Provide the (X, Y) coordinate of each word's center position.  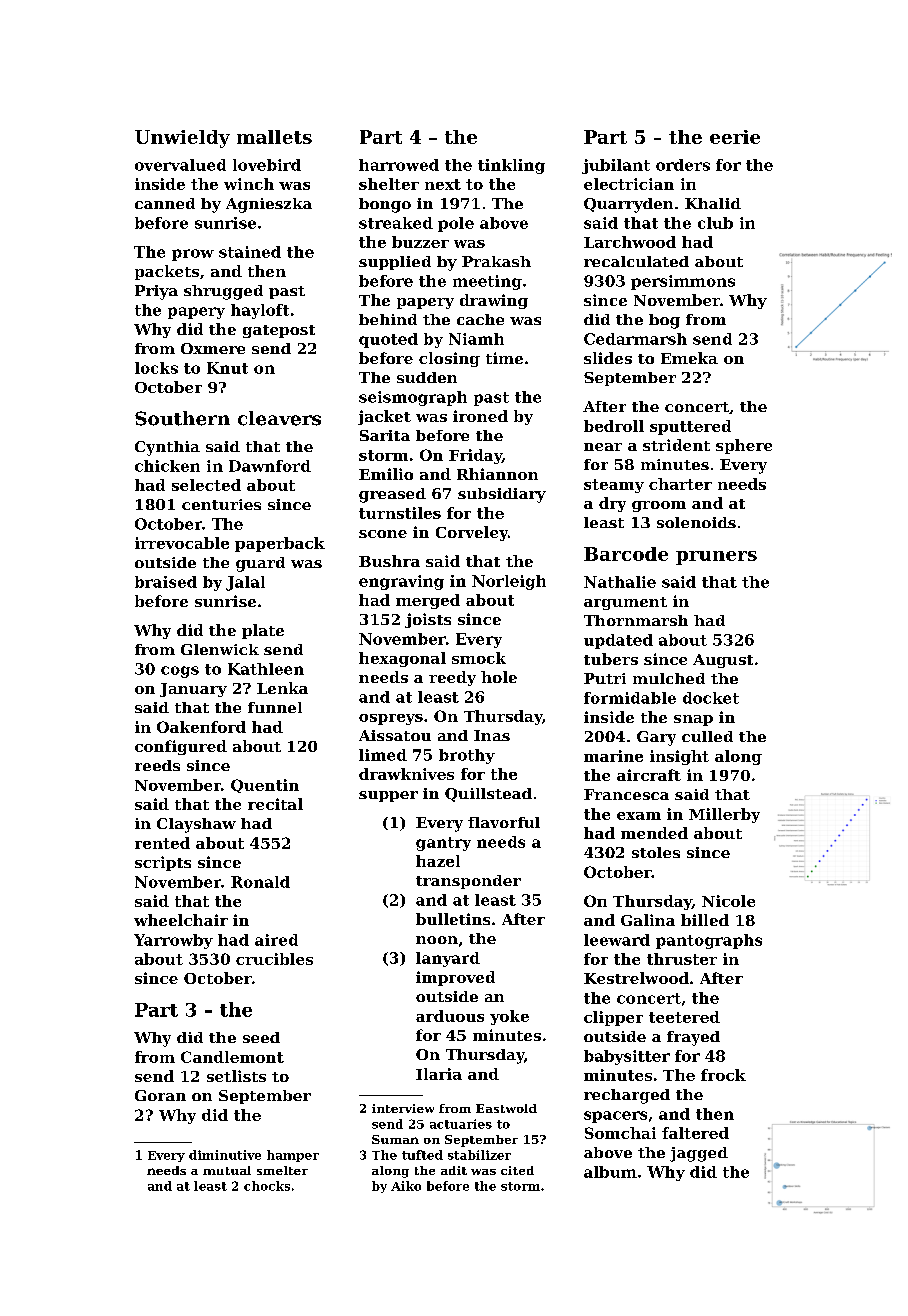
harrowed (399, 165)
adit (454, 1170)
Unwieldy (182, 139)
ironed (480, 416)
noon (437, 940)
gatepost (279, 331)
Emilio (386, 474)
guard (260, 564)
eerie (735, 137)
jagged (699, 1154)
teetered (684, 1017)
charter (680, 484)
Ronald (260, 882)
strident (676, 445)
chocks (267, 1186)
